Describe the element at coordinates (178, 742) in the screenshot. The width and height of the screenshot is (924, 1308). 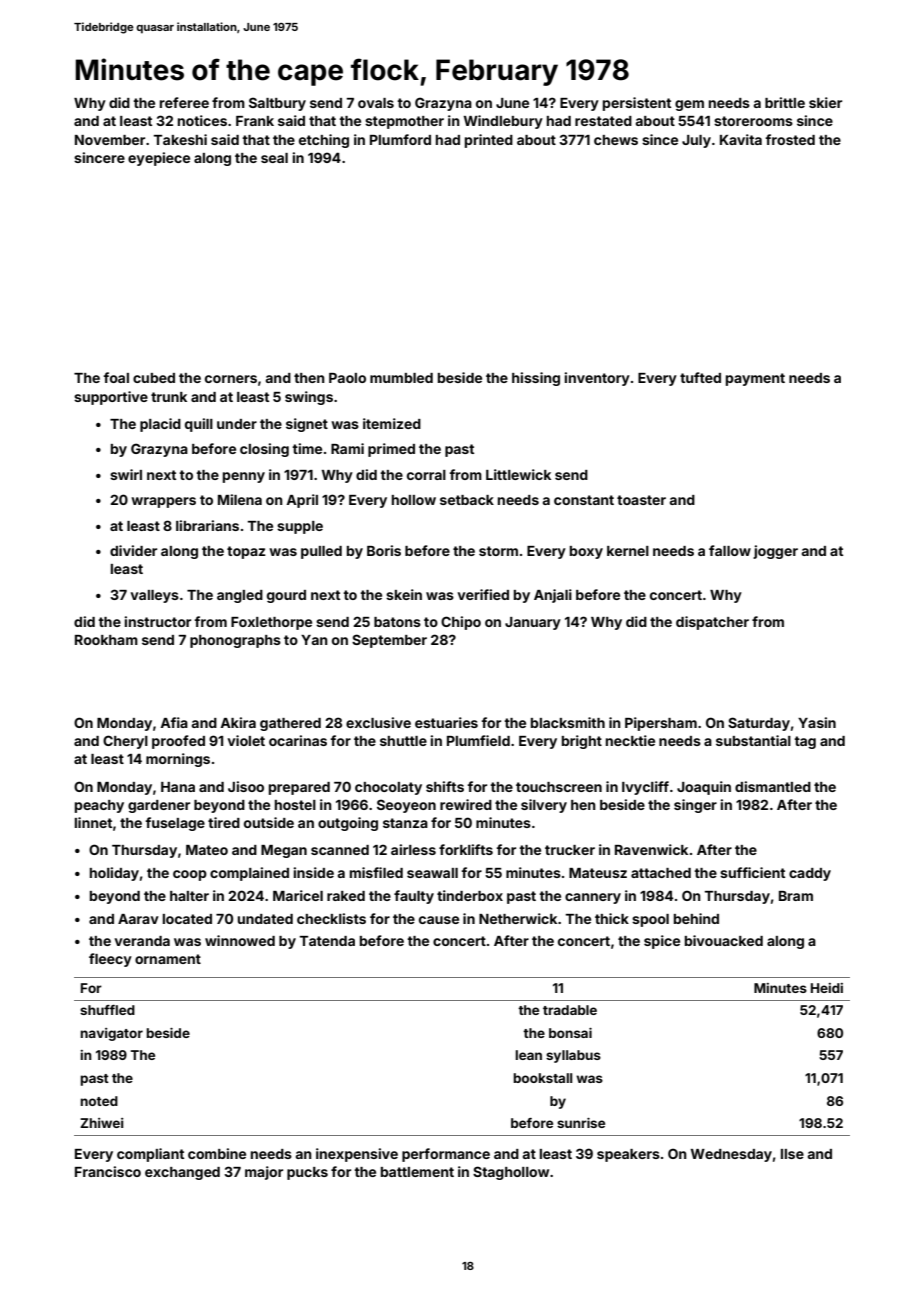
I see `proofed` at that location.
